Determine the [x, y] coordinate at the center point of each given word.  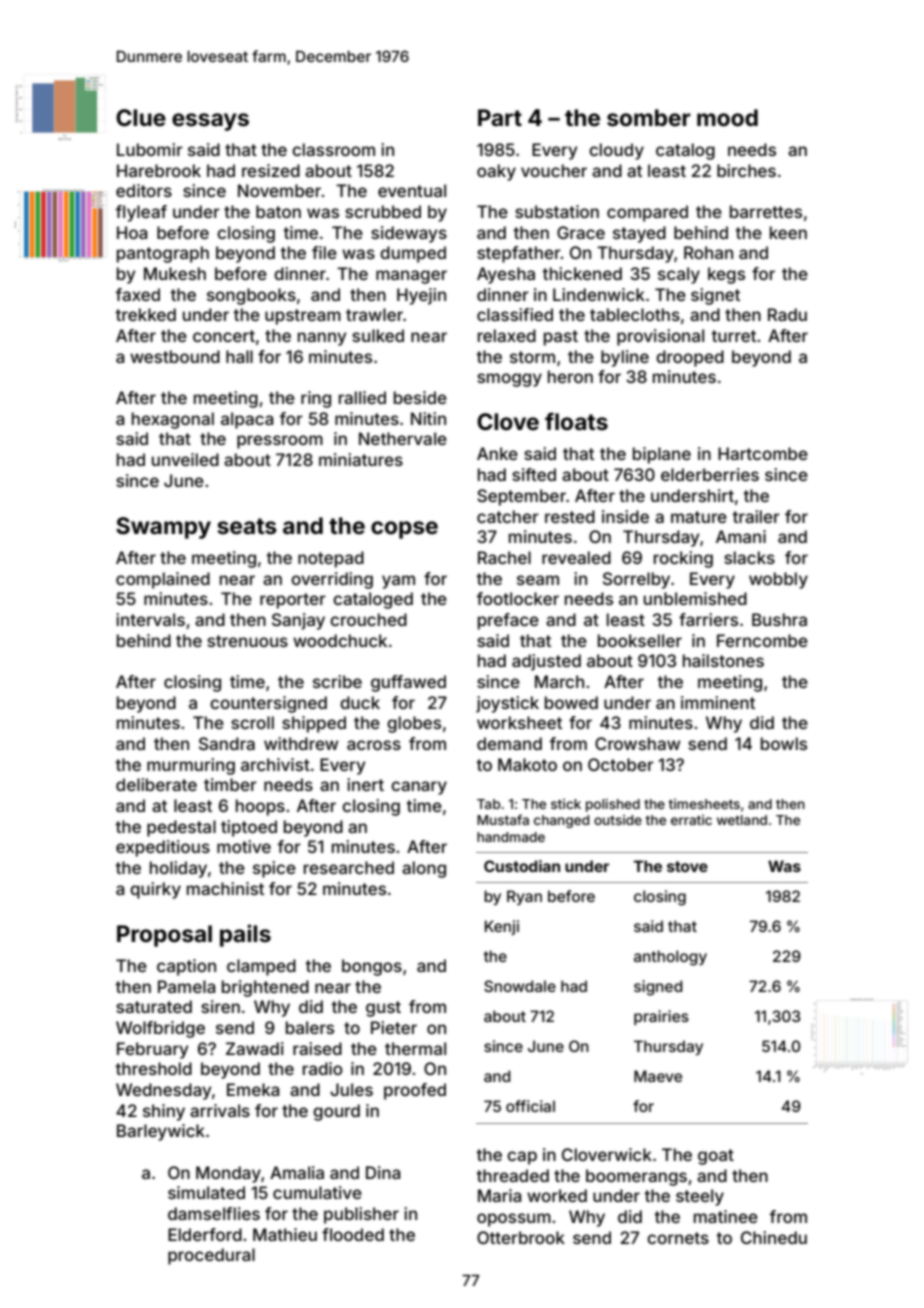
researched [349, 867]
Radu [787, 314]
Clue [141, 118]
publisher [361, 1215]
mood [727, 118]
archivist [275, 764]
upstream [303, 317]
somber [649, 118]
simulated [206, 1192]
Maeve [658, 1076]
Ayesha [506, 275]
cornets [678, 1238]
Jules [351, 1089]
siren [220, 1006]
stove [687, 866]
